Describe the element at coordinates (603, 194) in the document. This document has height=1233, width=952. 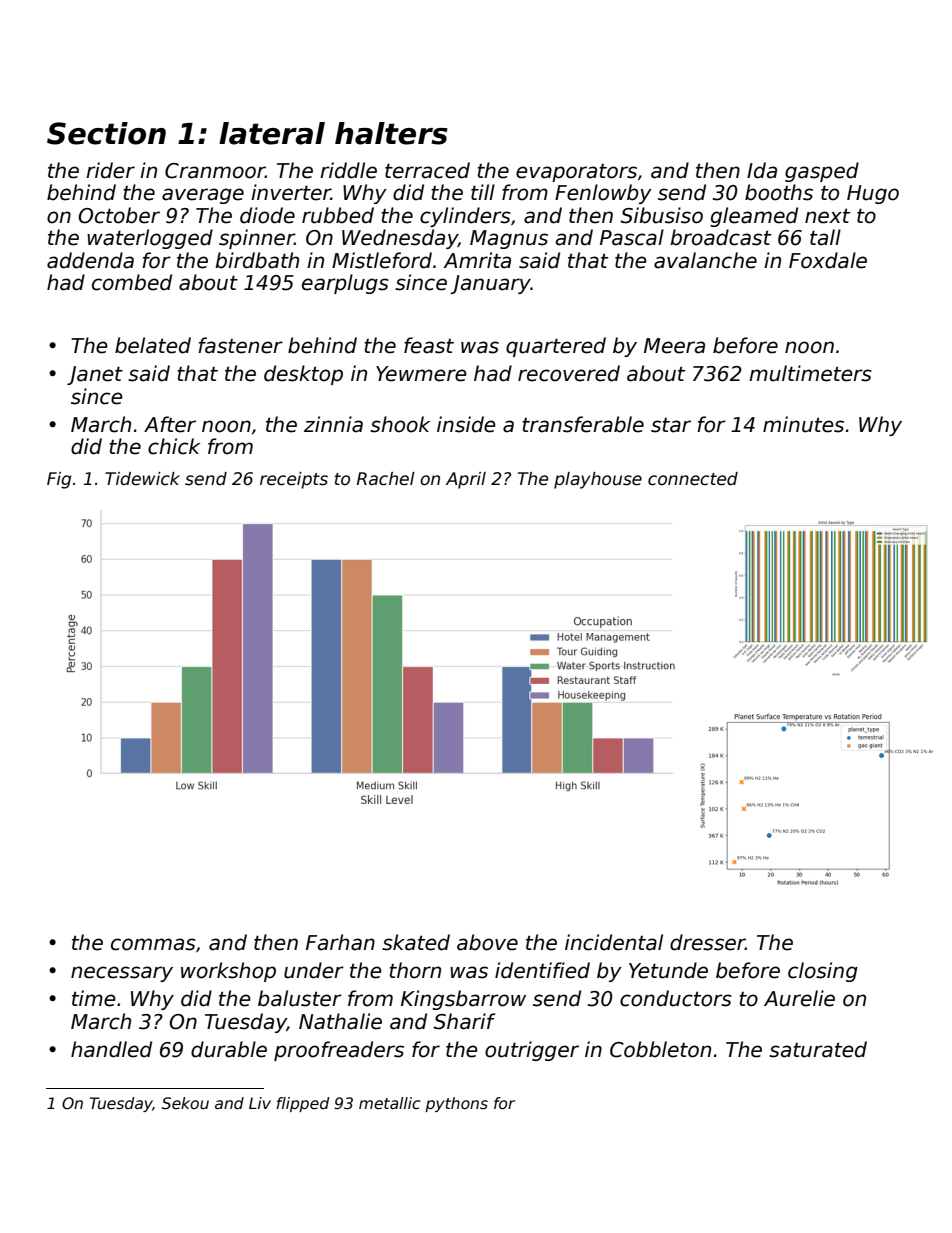
I see `Fenlowby` at that location.
